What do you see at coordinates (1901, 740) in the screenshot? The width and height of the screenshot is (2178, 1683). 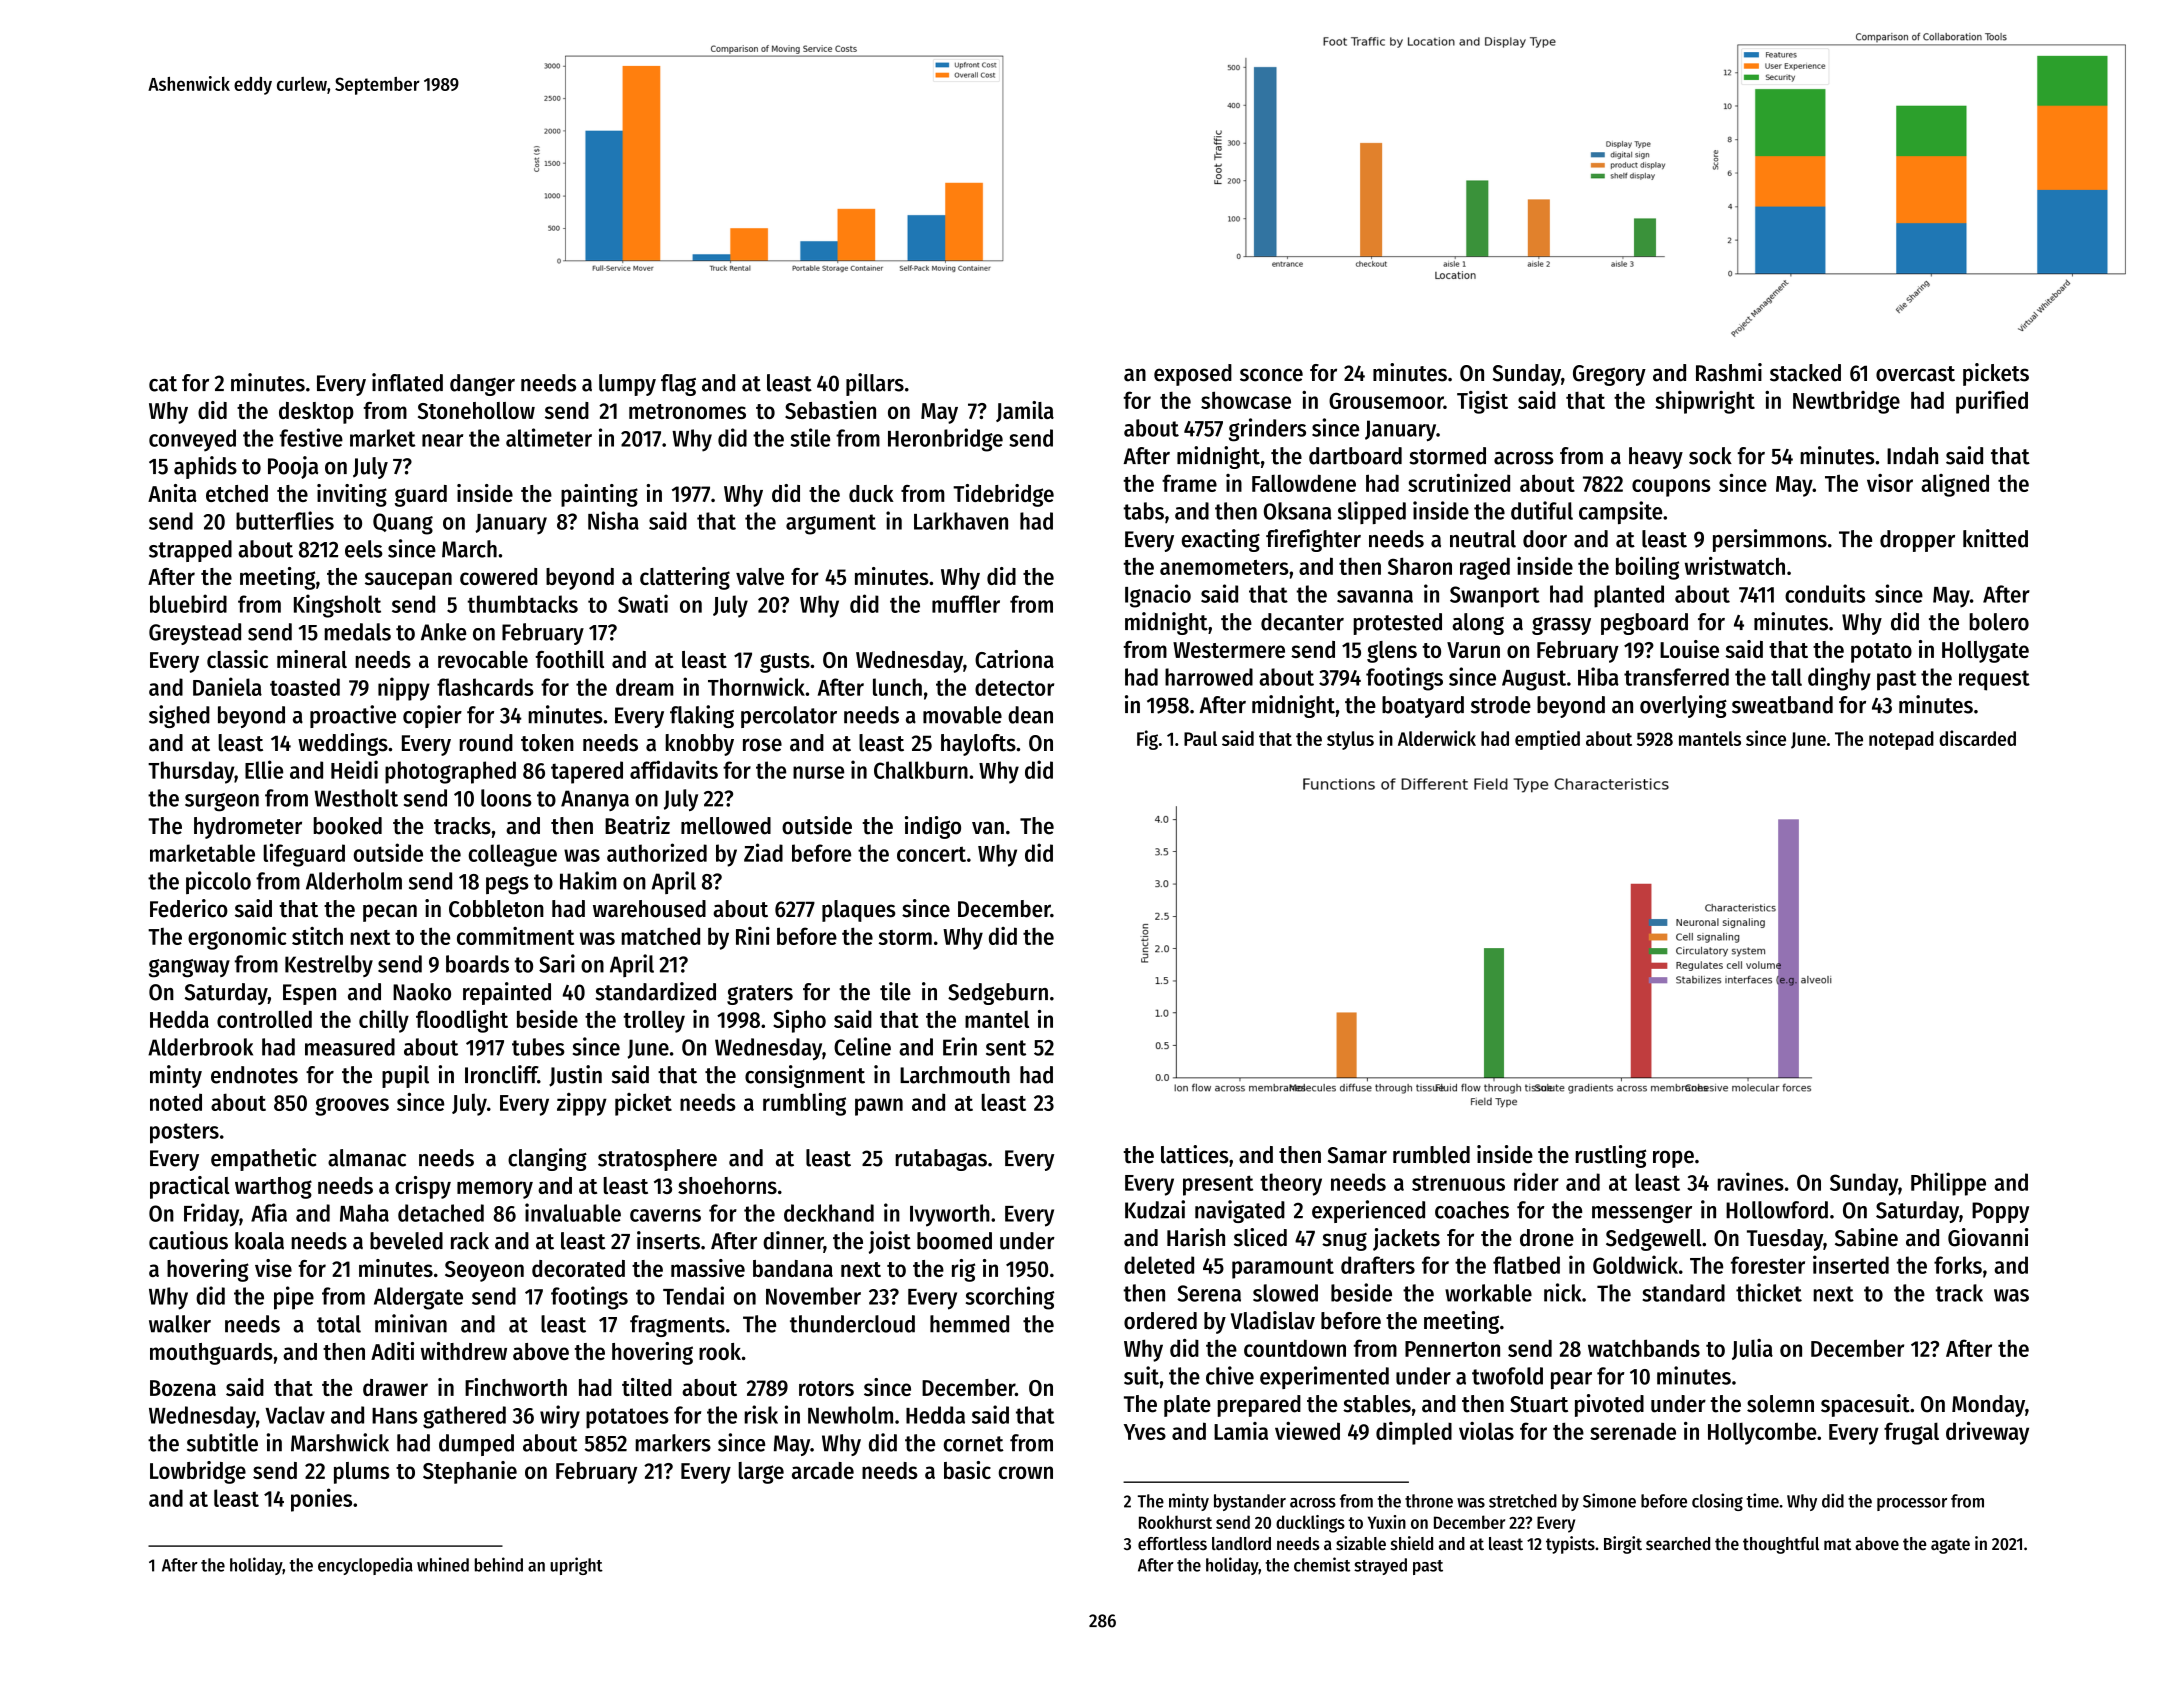 I see `notepad` at bounding box center [1901, 740].
